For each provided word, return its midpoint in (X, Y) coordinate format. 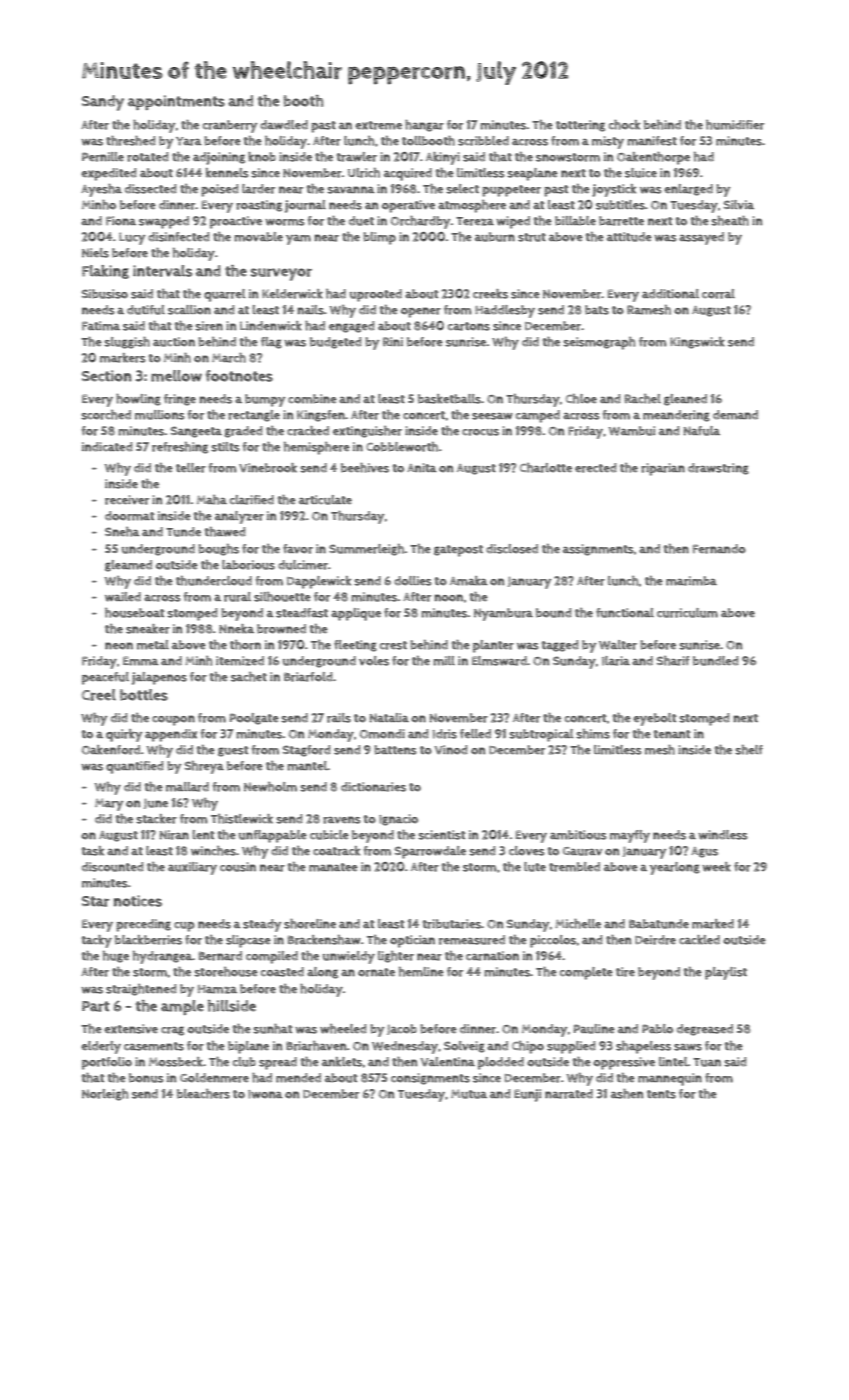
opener (421, 312)
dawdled (284, 125)
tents (661, 1094)
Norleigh (105, 1095)
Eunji (527, 1095)
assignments (598, 550)
